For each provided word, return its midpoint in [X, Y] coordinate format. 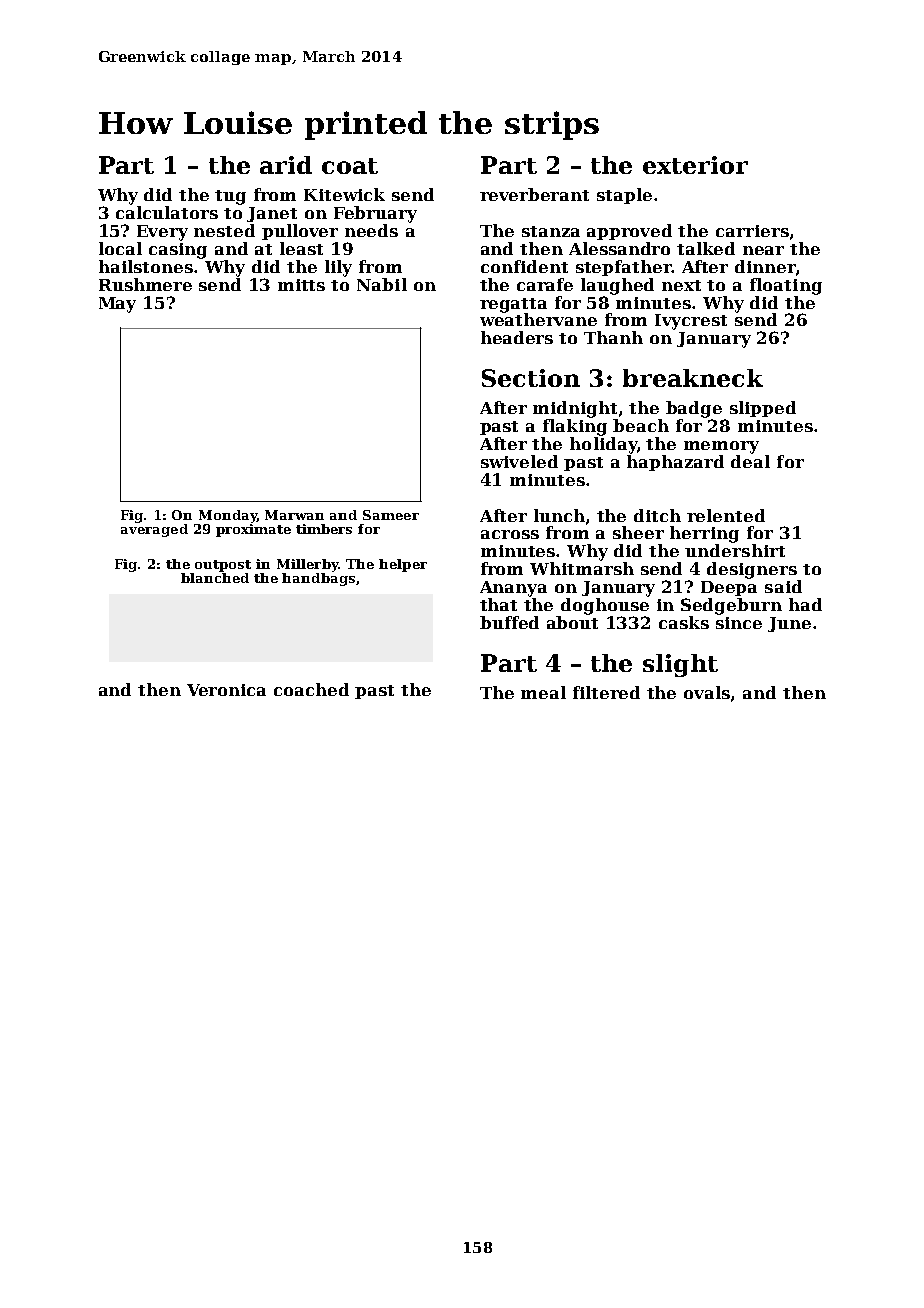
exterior [695, 165]
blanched [215, 578]
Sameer [391, 515]
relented [726, 515]
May [117, 305]
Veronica [226, 690]
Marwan [294, 515]
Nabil [382, 284]
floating [786, 286]
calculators [167, 212]
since [739, 623]
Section [531, 378]
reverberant [534, 194]
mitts [301, 285]
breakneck [693, 378]
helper [403, 565]
